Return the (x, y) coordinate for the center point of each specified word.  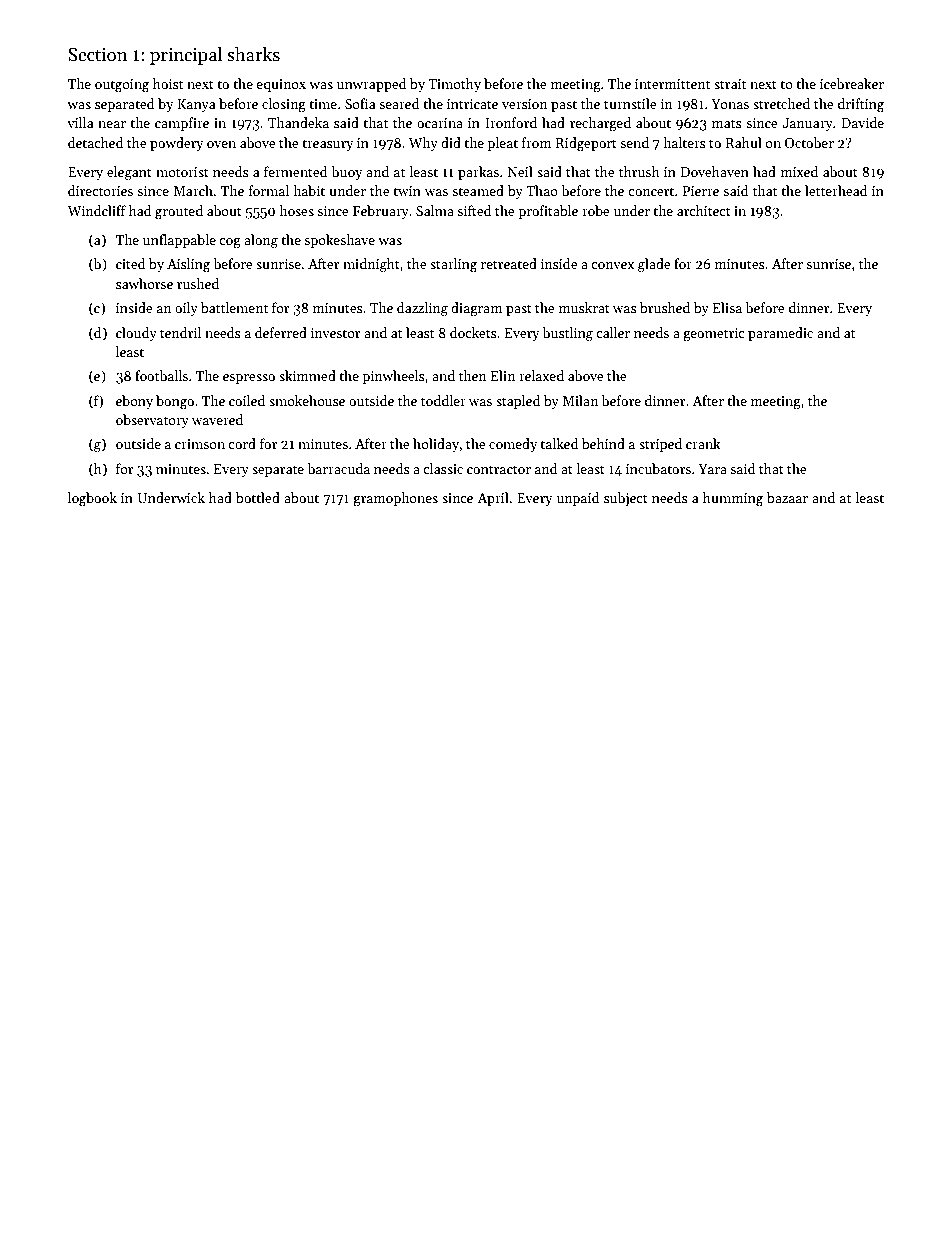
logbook (92, 499)
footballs (161, 375)
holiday (436, 445)
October (809, 142)
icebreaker (852, 83)
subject (626, 499)
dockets (473, 332)
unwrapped (372, 85)
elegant (129, 173)
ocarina (440, 123)
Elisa (727, 307)
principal (186, 56)
